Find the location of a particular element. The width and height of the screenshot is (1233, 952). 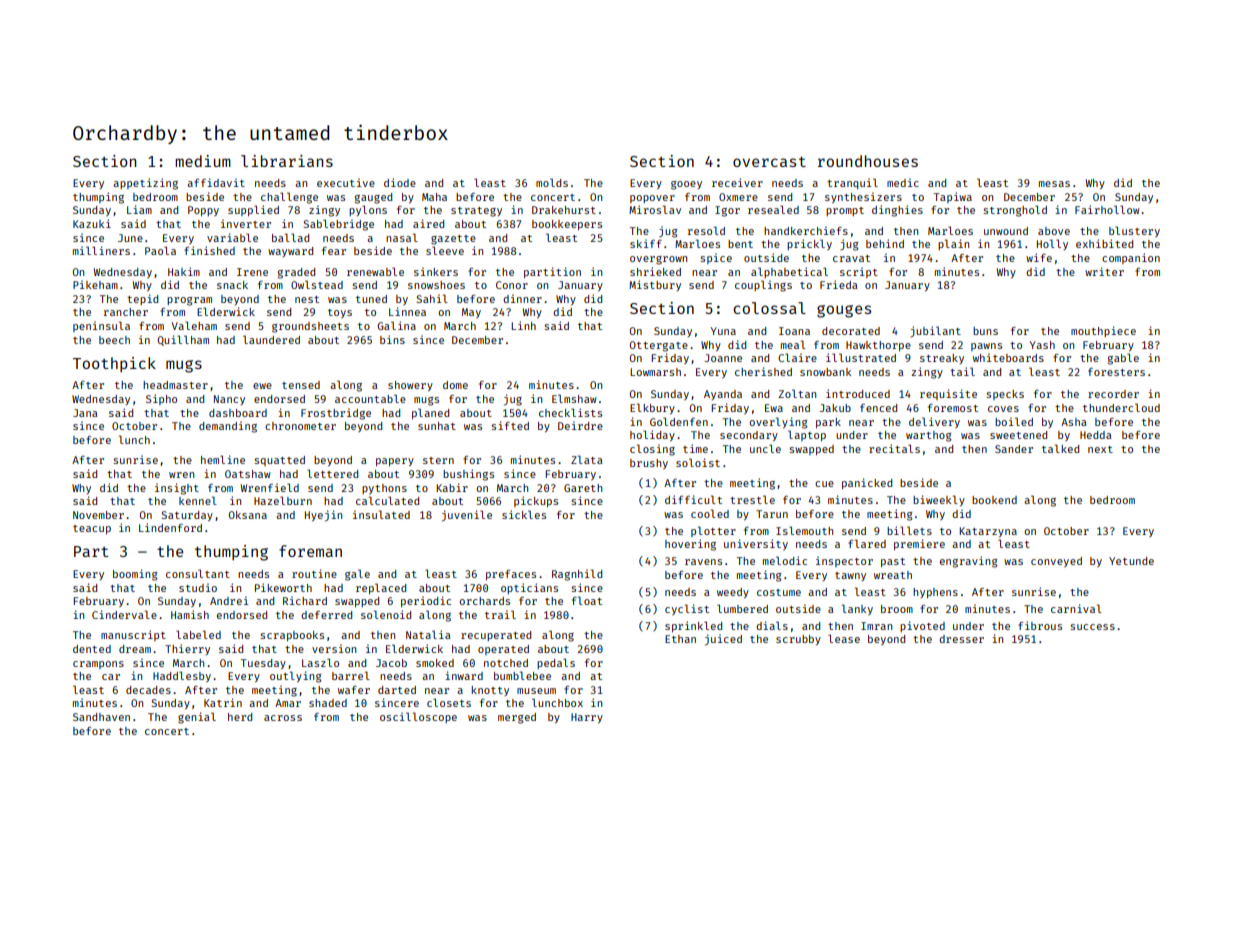

Liam is located at coordinates (139, 209).
